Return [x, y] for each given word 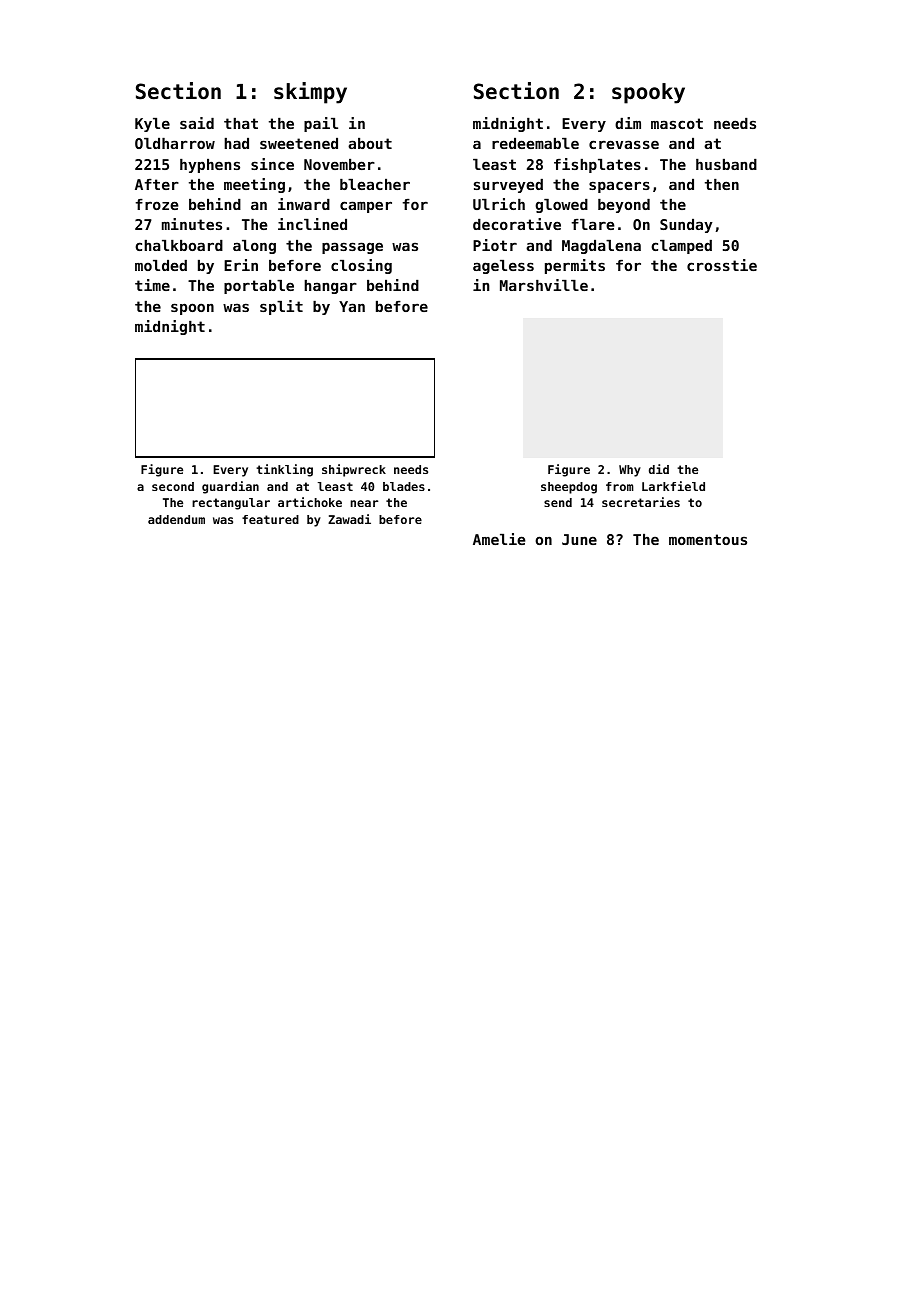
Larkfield [673, 486]
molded [161, 265]
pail [321, 124]
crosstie [722, 265]
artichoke [310, 502]
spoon [192, 309]
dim [628, 123]
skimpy [310, 93]
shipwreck [354, 470]
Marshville [544, 285]
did [659, 469]
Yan [352, 306]
